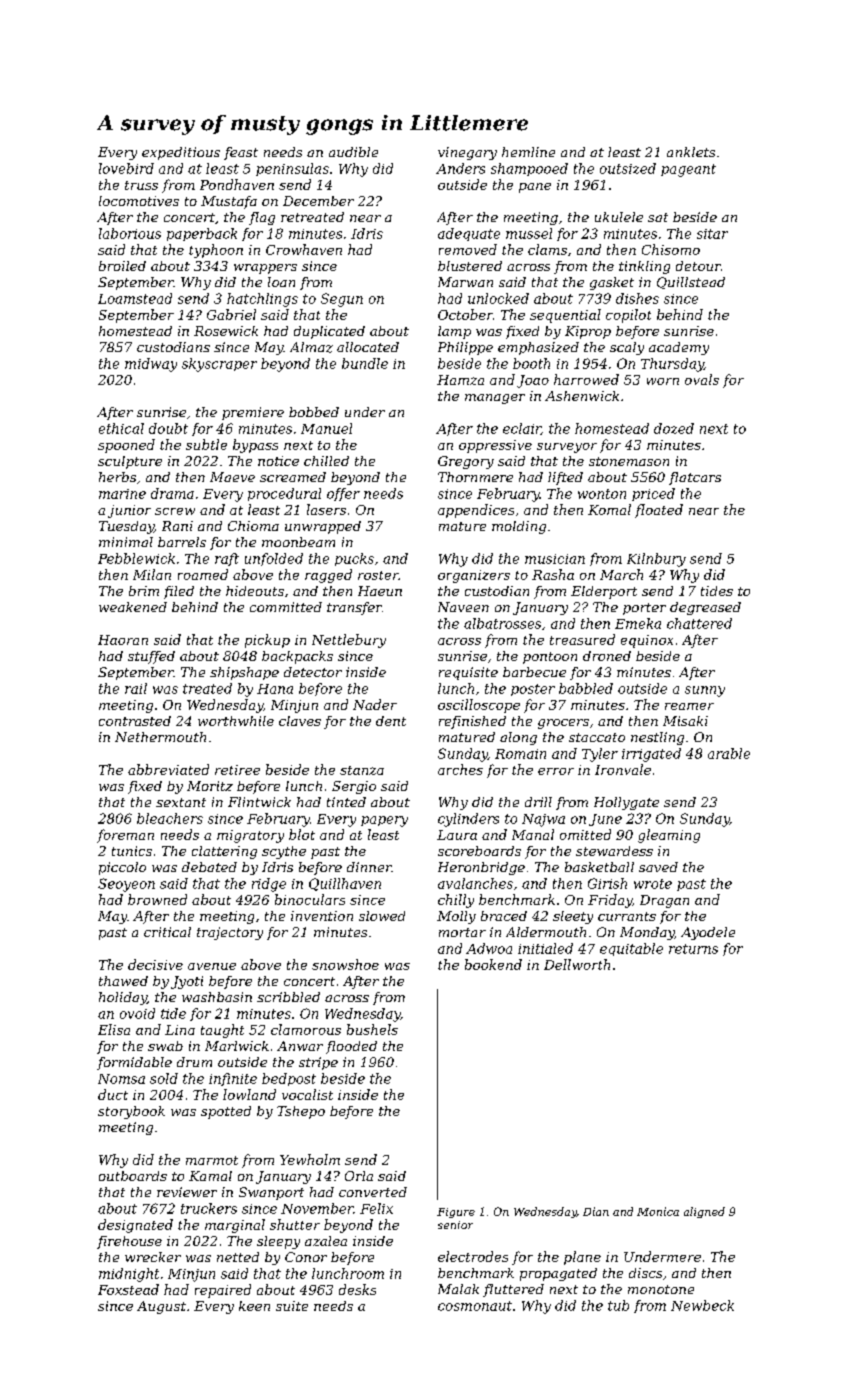  What do you see at coordinates (372, 1029) in the screenshot?
I see `bushels` at bounding box center [372, 1029].
